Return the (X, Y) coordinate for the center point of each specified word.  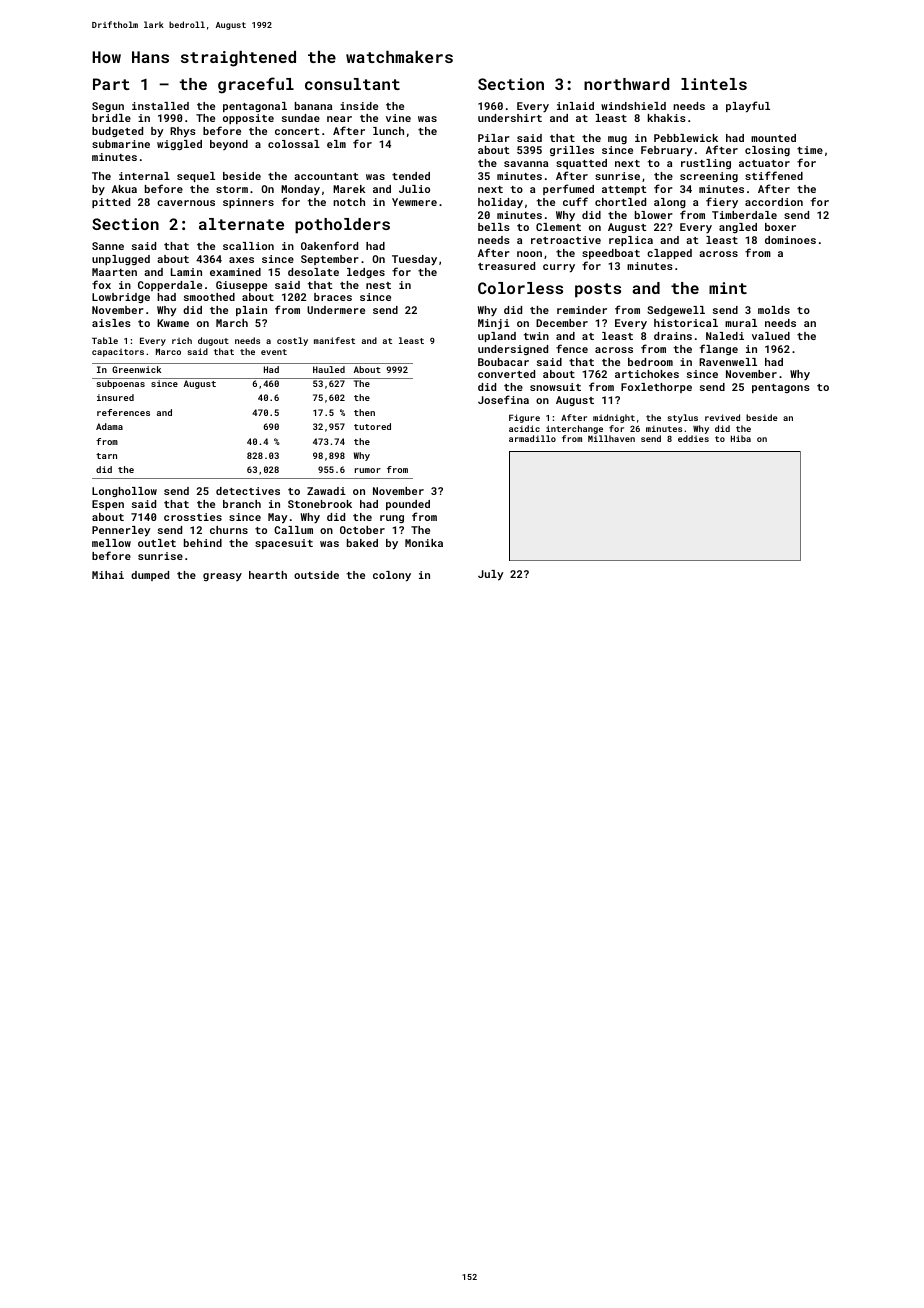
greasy (222, 577)
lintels (714, 84)
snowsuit (555, 387)
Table (105, 340)
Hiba (741, 438)
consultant (352, 84)
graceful (256, 85)
